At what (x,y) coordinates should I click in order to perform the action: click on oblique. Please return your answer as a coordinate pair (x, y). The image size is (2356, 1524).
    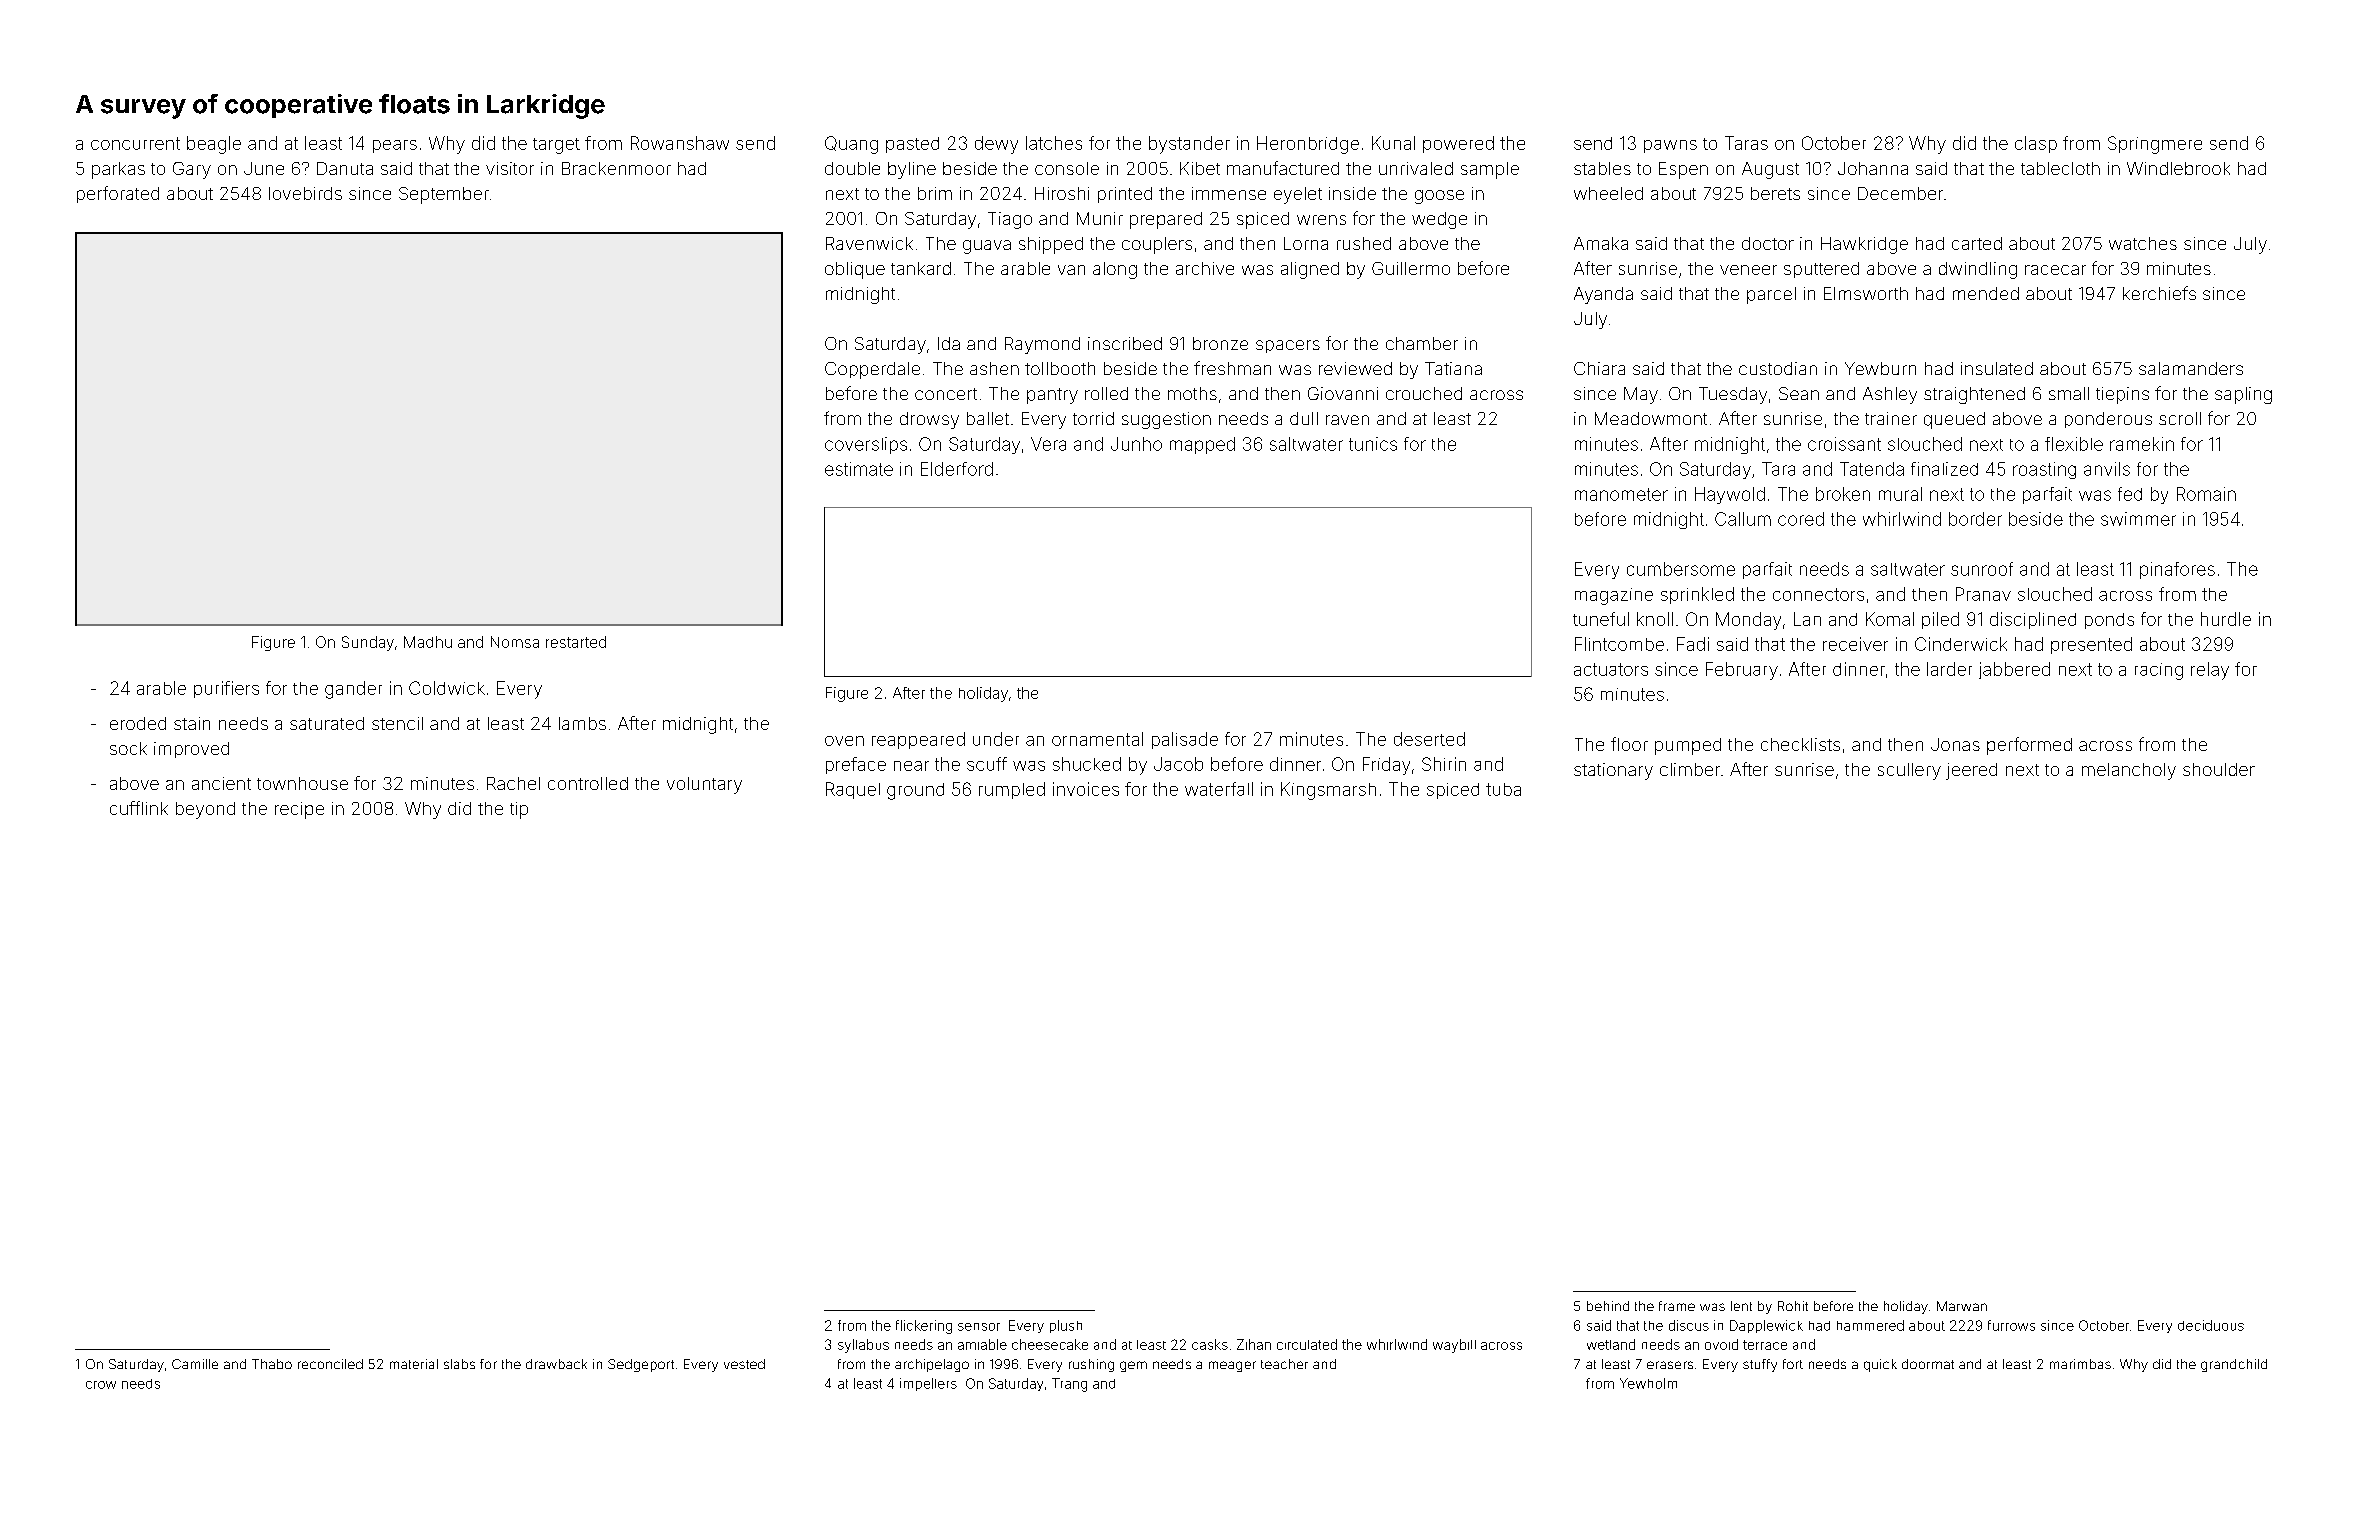
    Looking at the image, I should click on (855, 270).
